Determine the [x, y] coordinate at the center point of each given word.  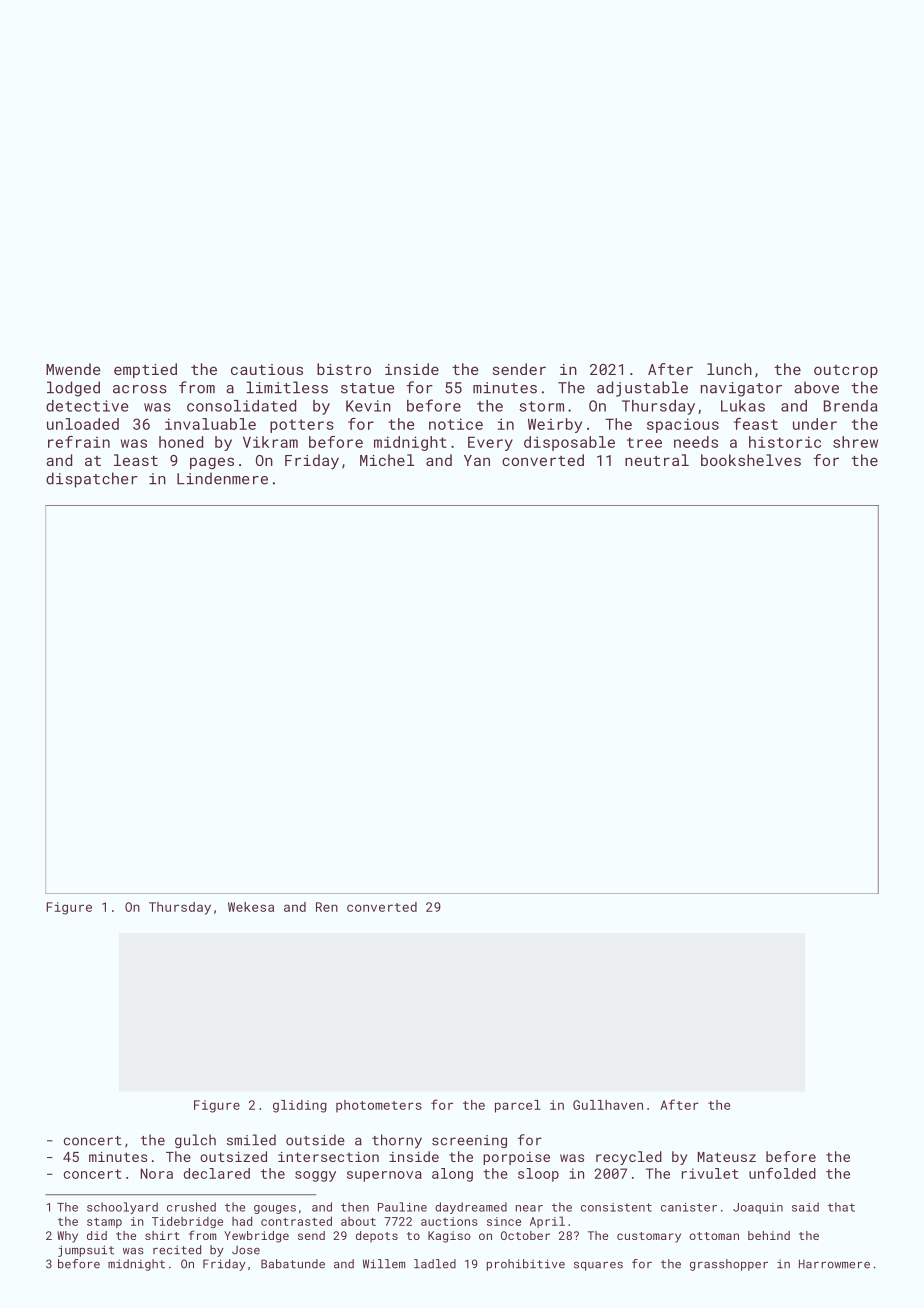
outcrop [846, 371]
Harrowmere [834, 1264]
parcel [518, 1106]
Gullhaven [608, 1105]
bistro [344, 369]
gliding [300, 1106]
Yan [477, 460]
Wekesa [251, 907]
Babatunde [293, 1264]
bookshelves [751, 460]
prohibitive [526, 1265]
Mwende [73, 369]
